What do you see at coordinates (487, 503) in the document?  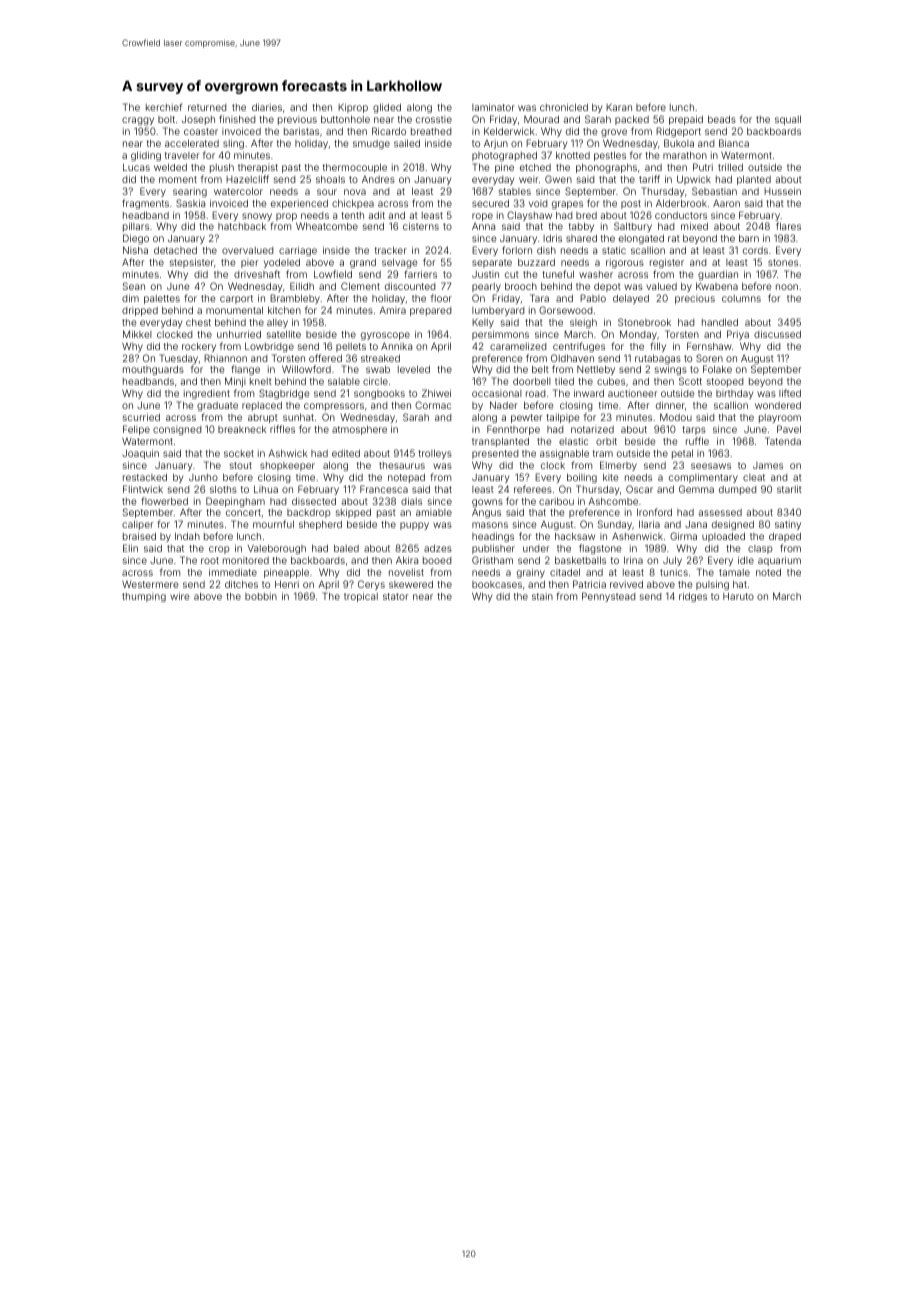 I see `gowns` at bounding box center [487, 503].
